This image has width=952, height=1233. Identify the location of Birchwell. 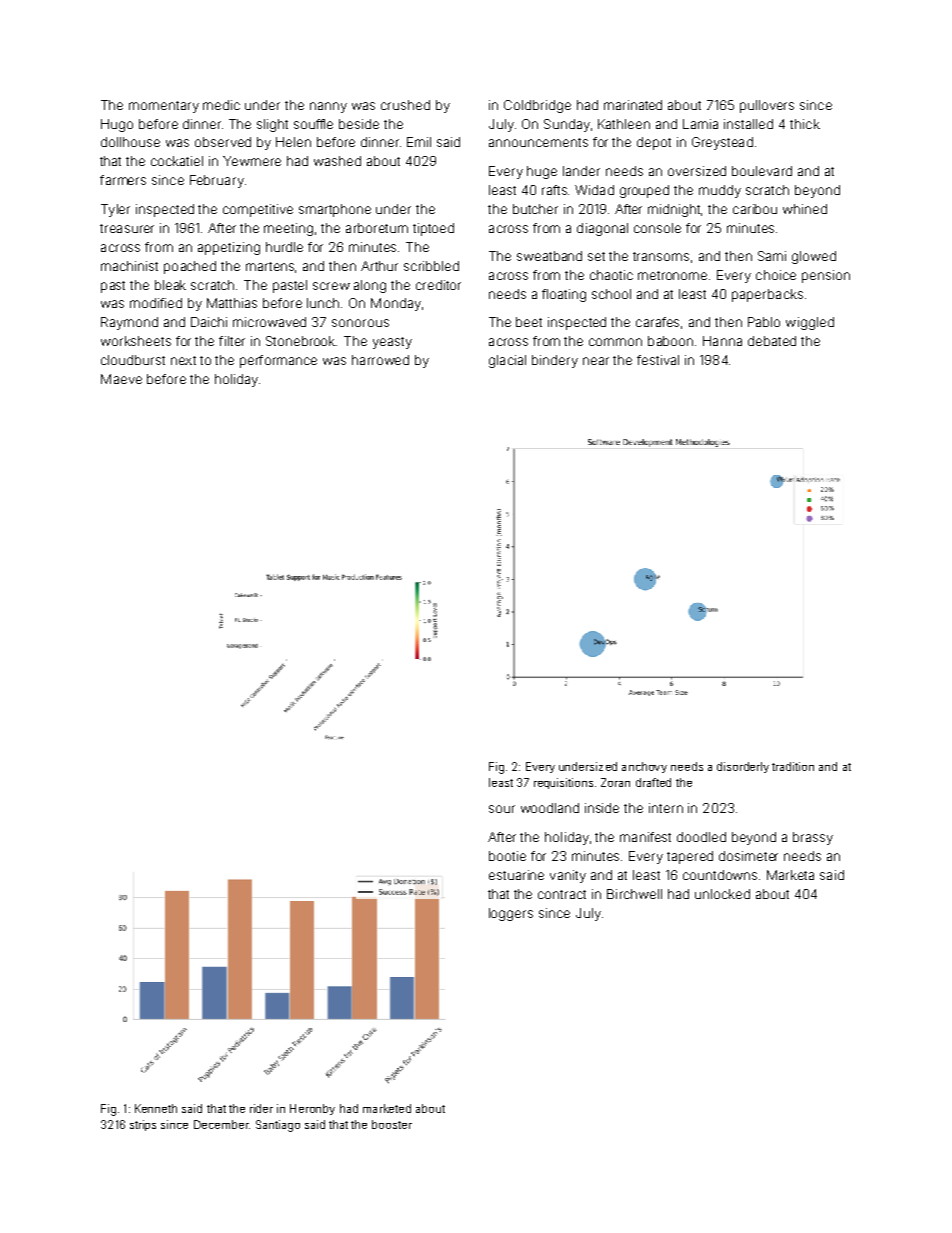
(634, 894).
